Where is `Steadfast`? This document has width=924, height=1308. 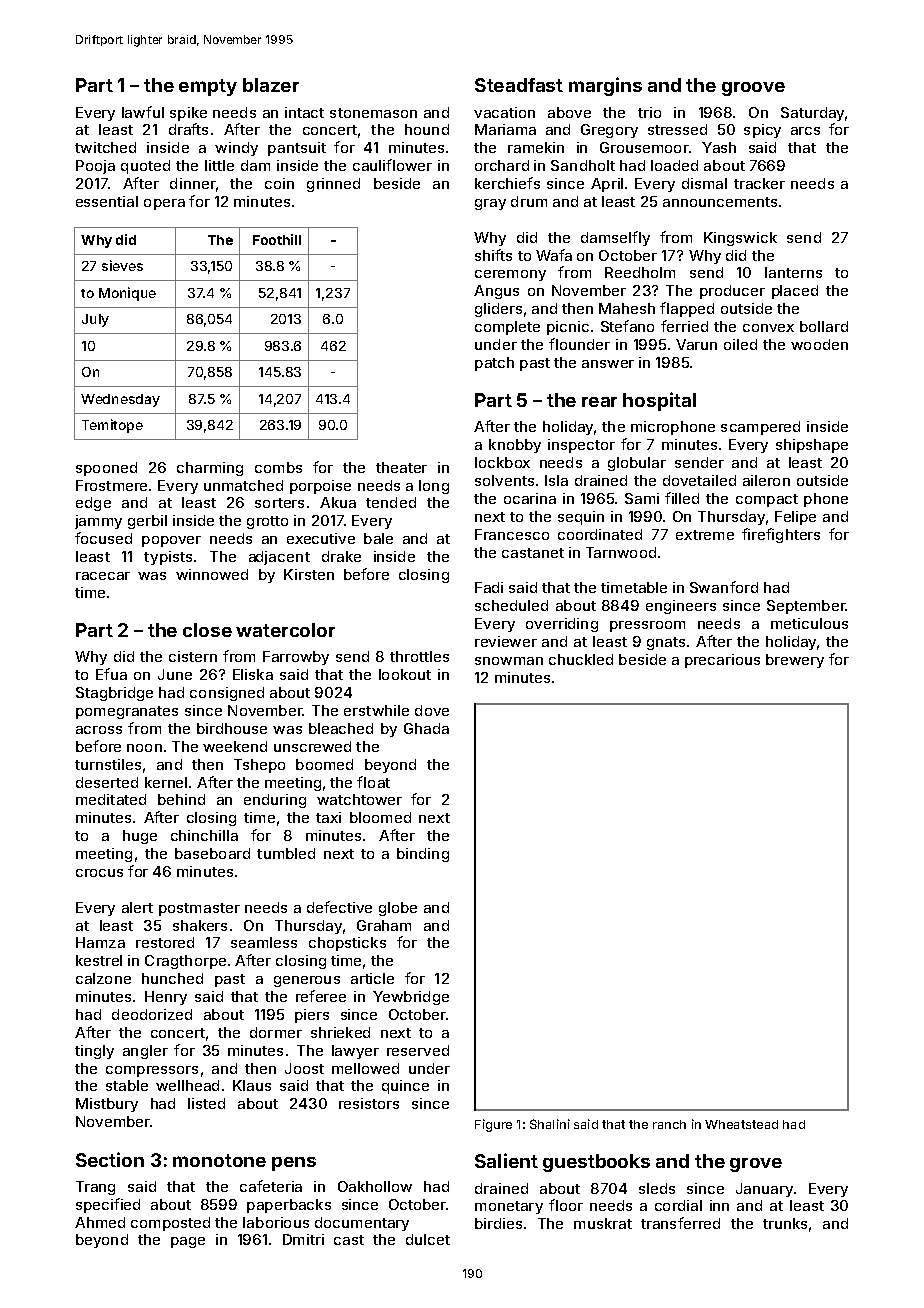
Steadfast is located at coordinates (519, 85).
